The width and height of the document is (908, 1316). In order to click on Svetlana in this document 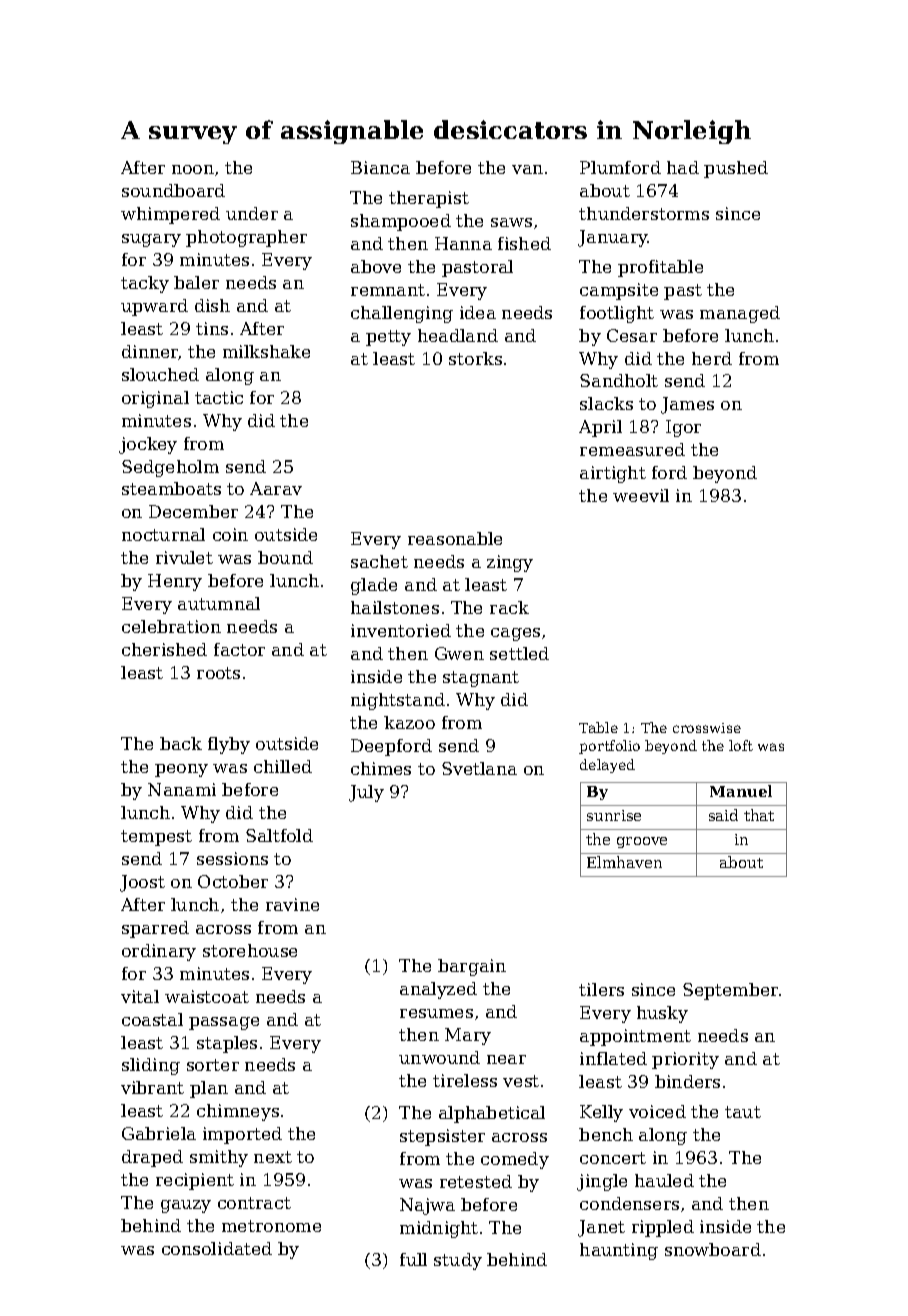, I will do `click(479, 768)`.
